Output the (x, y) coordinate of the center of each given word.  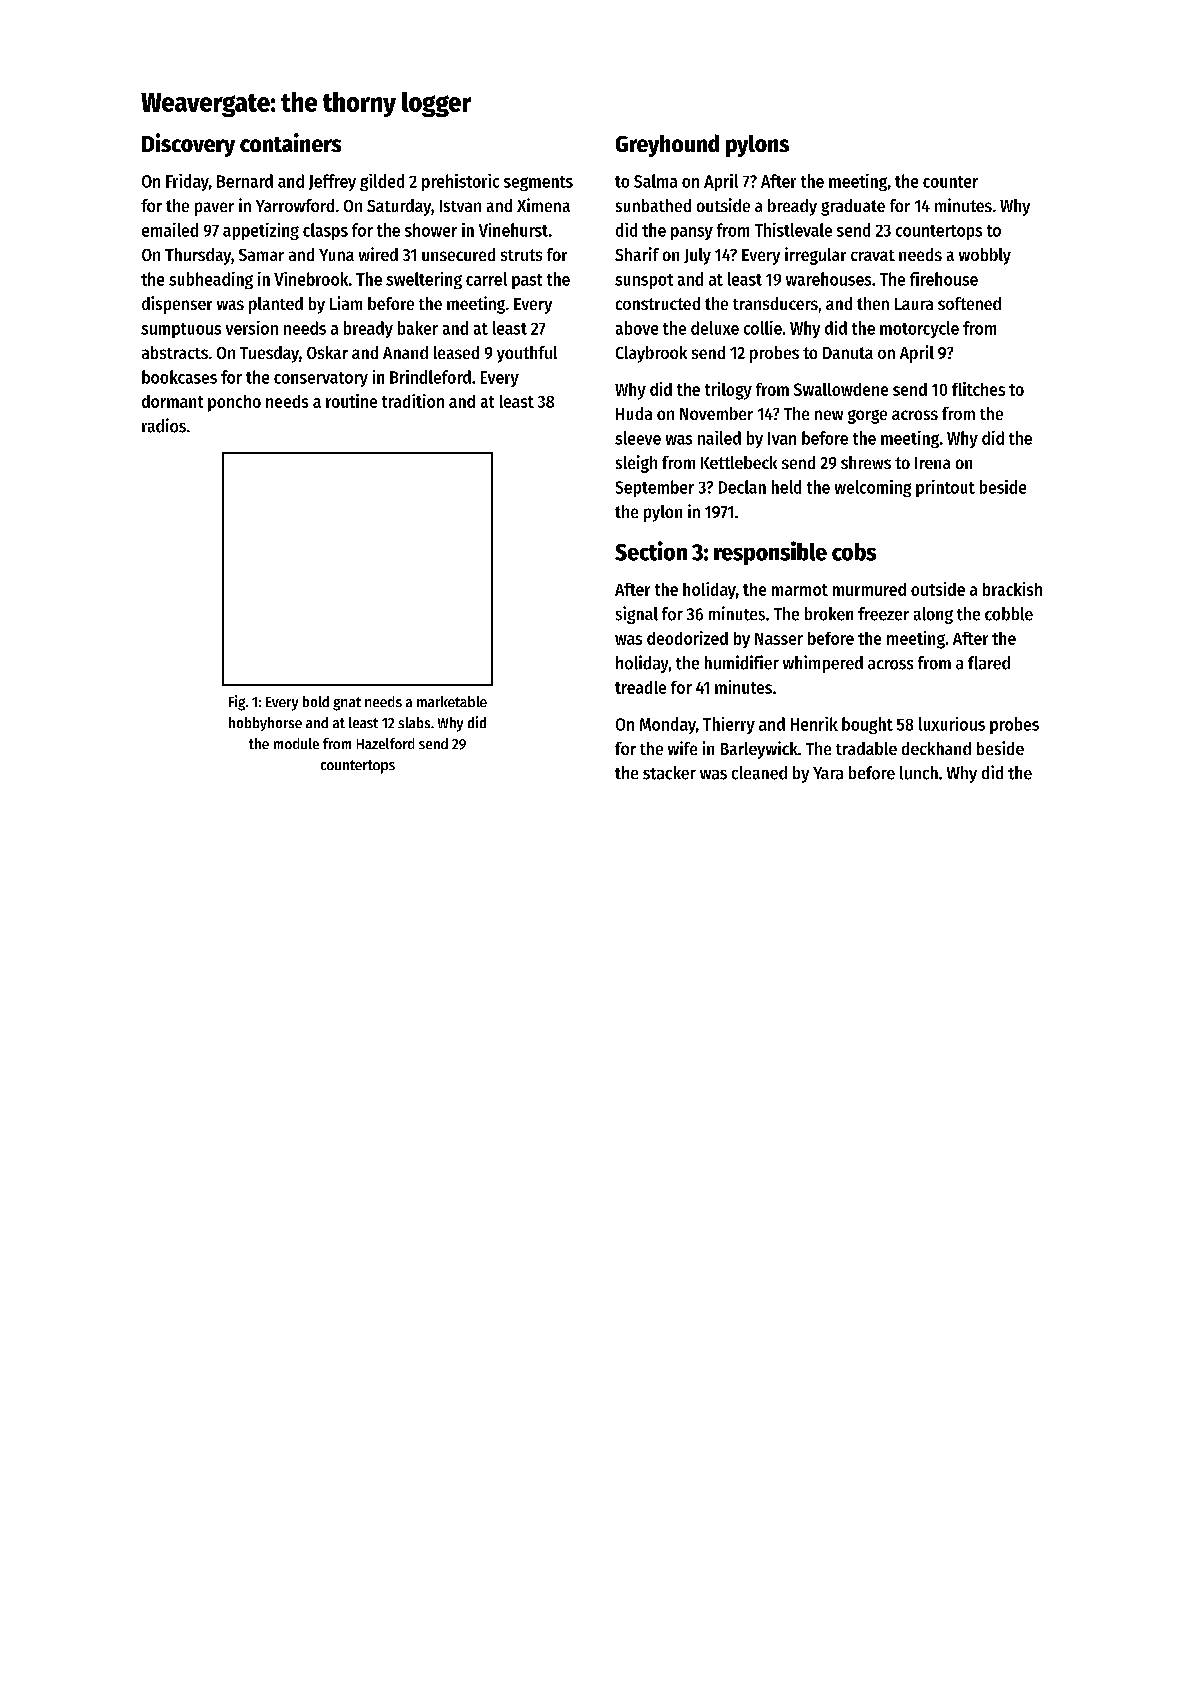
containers (290, 142)
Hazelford (385, 743)
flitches (978, 389)
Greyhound (667, 145)
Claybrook (651, 354)
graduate (853, 207)
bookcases (179, 377)
